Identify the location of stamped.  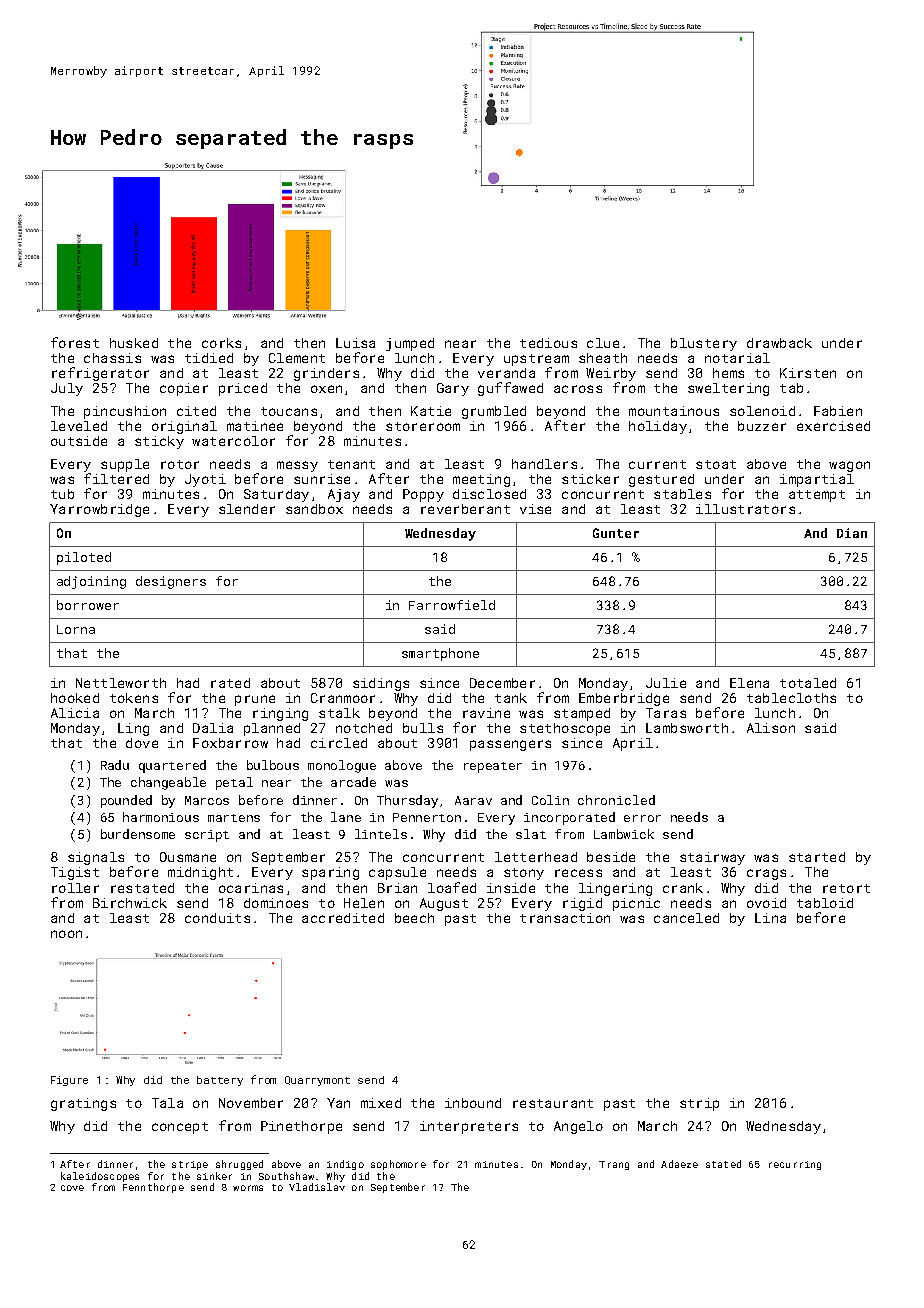
(582, 714).
